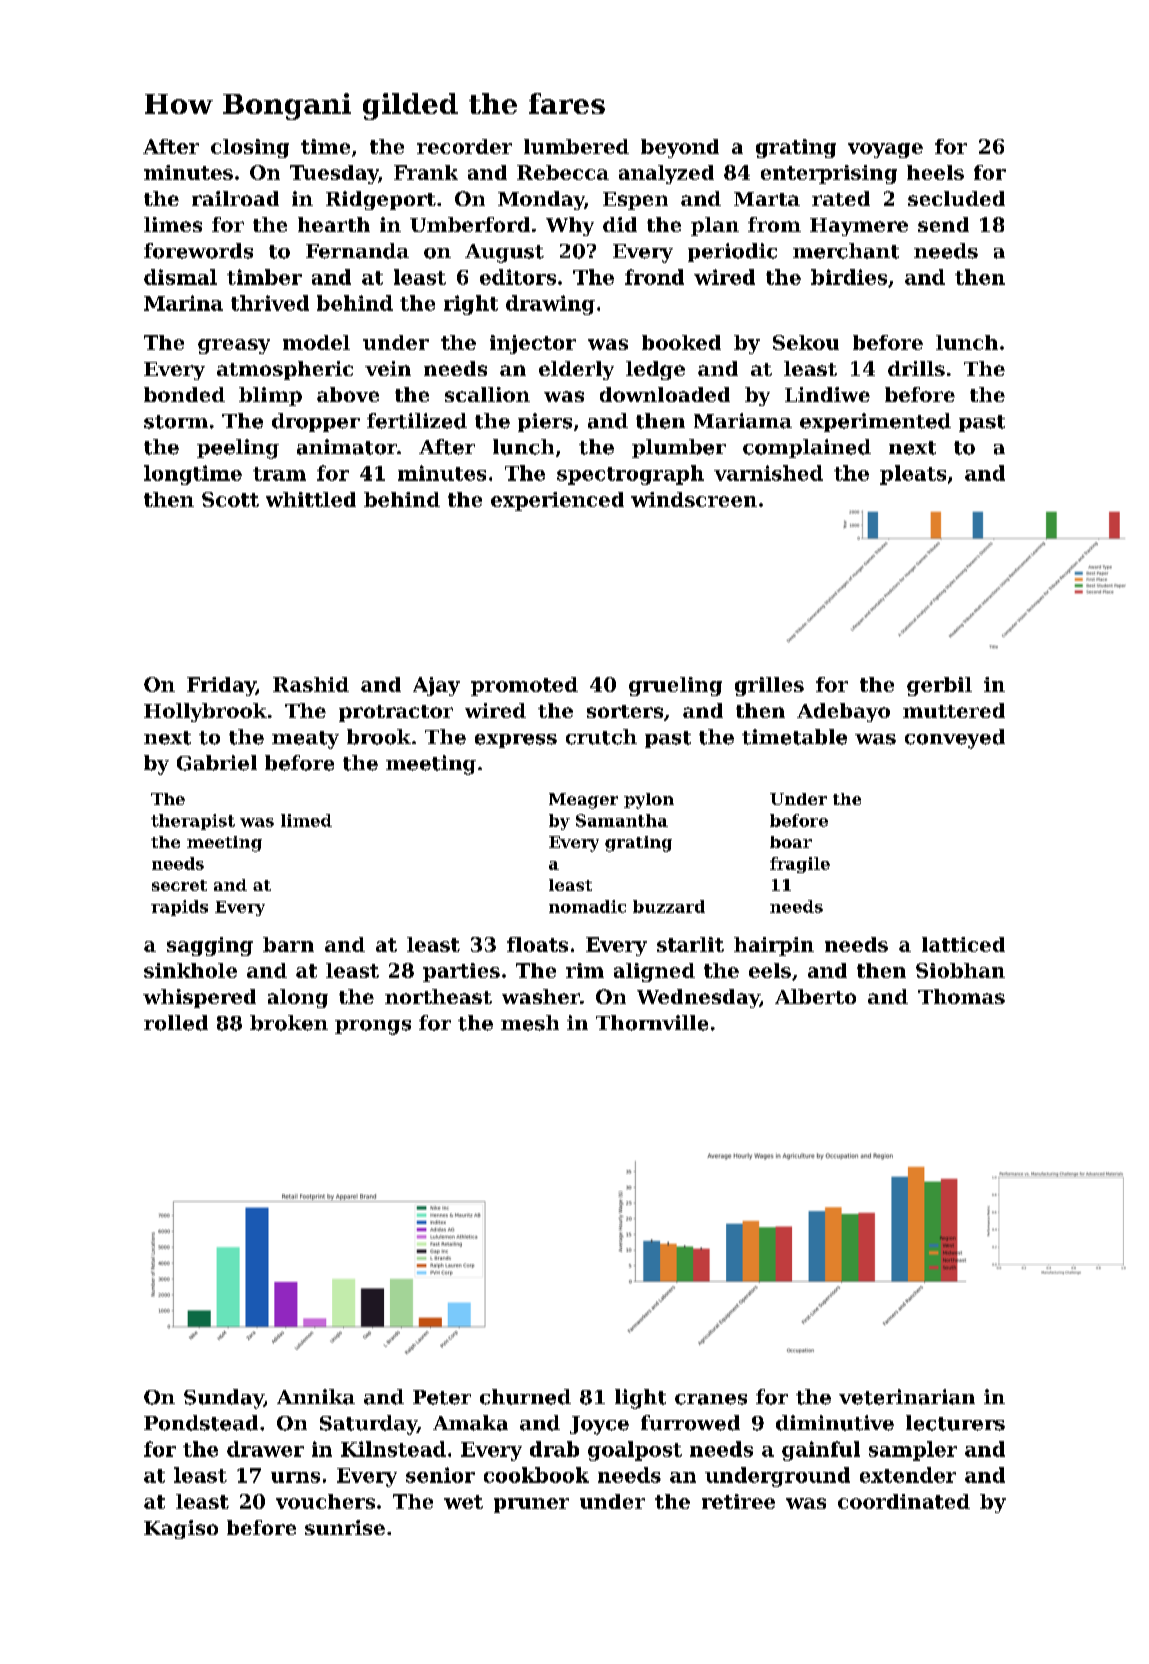 Image resolution: width=1149 pixels, height=1664 pixels. What do you see at coordinates (533, 344) in the screenshot?
I see `injector` at bounding box center [533, 344].
